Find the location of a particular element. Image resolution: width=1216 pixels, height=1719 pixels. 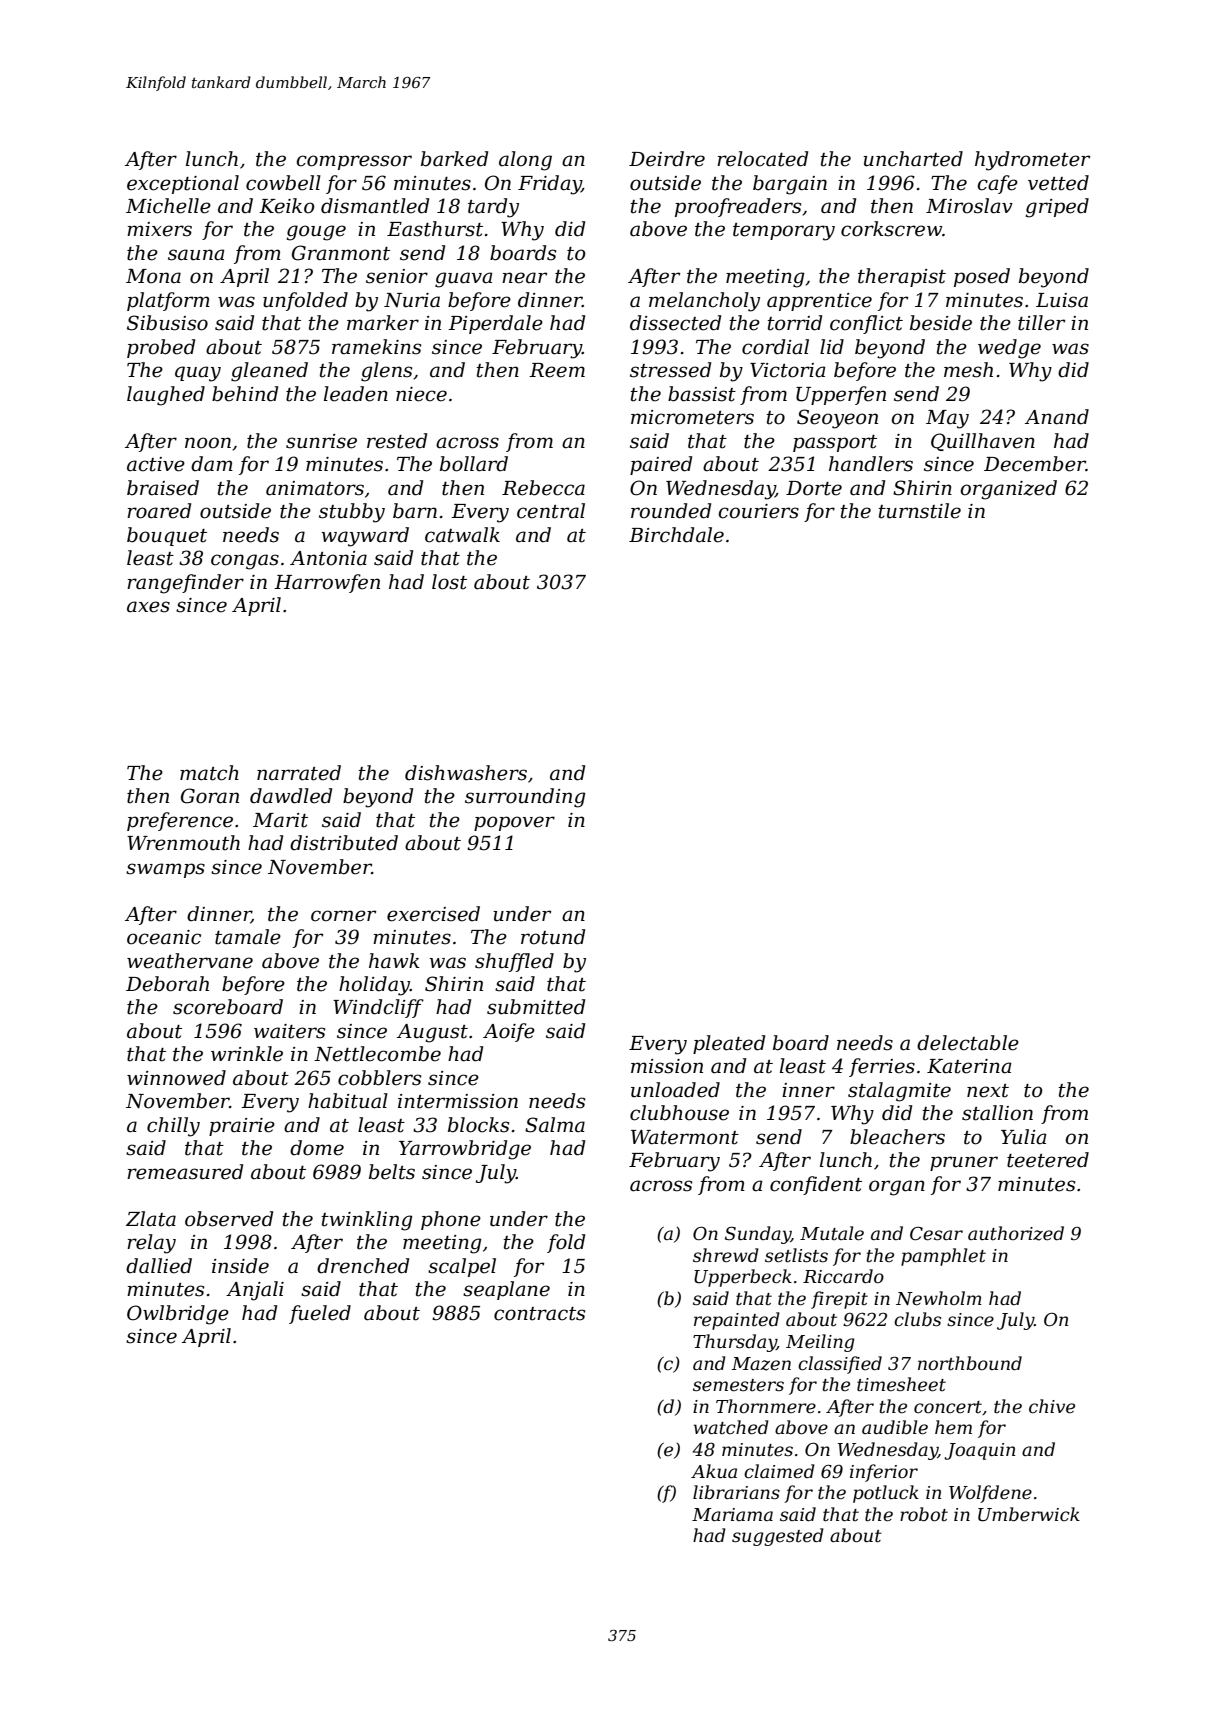

Mariama is located at coordinates (732, 1514).
